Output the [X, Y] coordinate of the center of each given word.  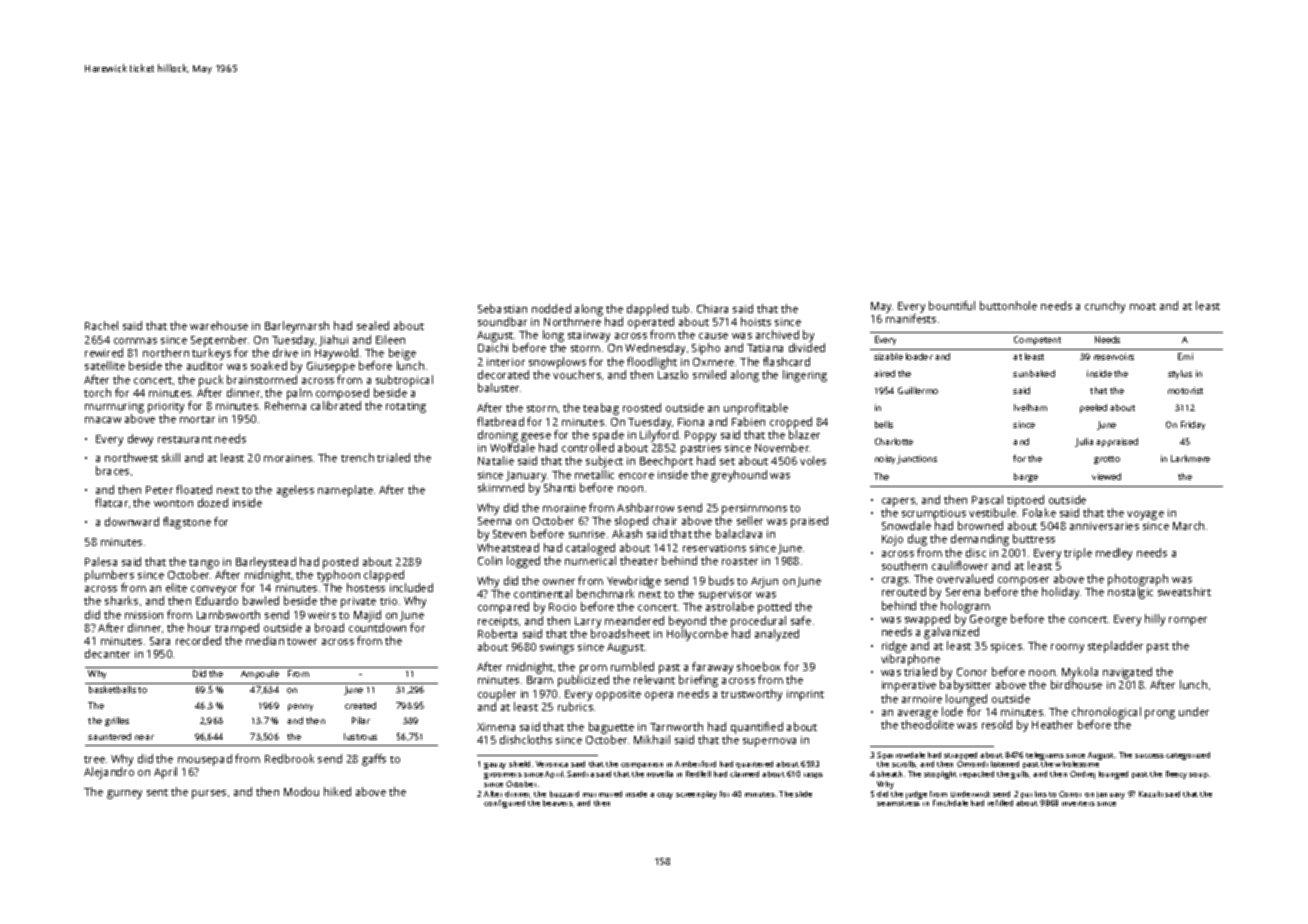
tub [680, 308]
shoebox [758, 666]
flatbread [500, 421]
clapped [384, 576]
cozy [665, 796]
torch [97, 392]
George [988, 620]
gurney [124, 794]
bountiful [952, 305]
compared [503, 608]
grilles [117, 721]
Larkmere [1190, 458]
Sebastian [502, 308]
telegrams [1045, 756]
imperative [909, 686]
